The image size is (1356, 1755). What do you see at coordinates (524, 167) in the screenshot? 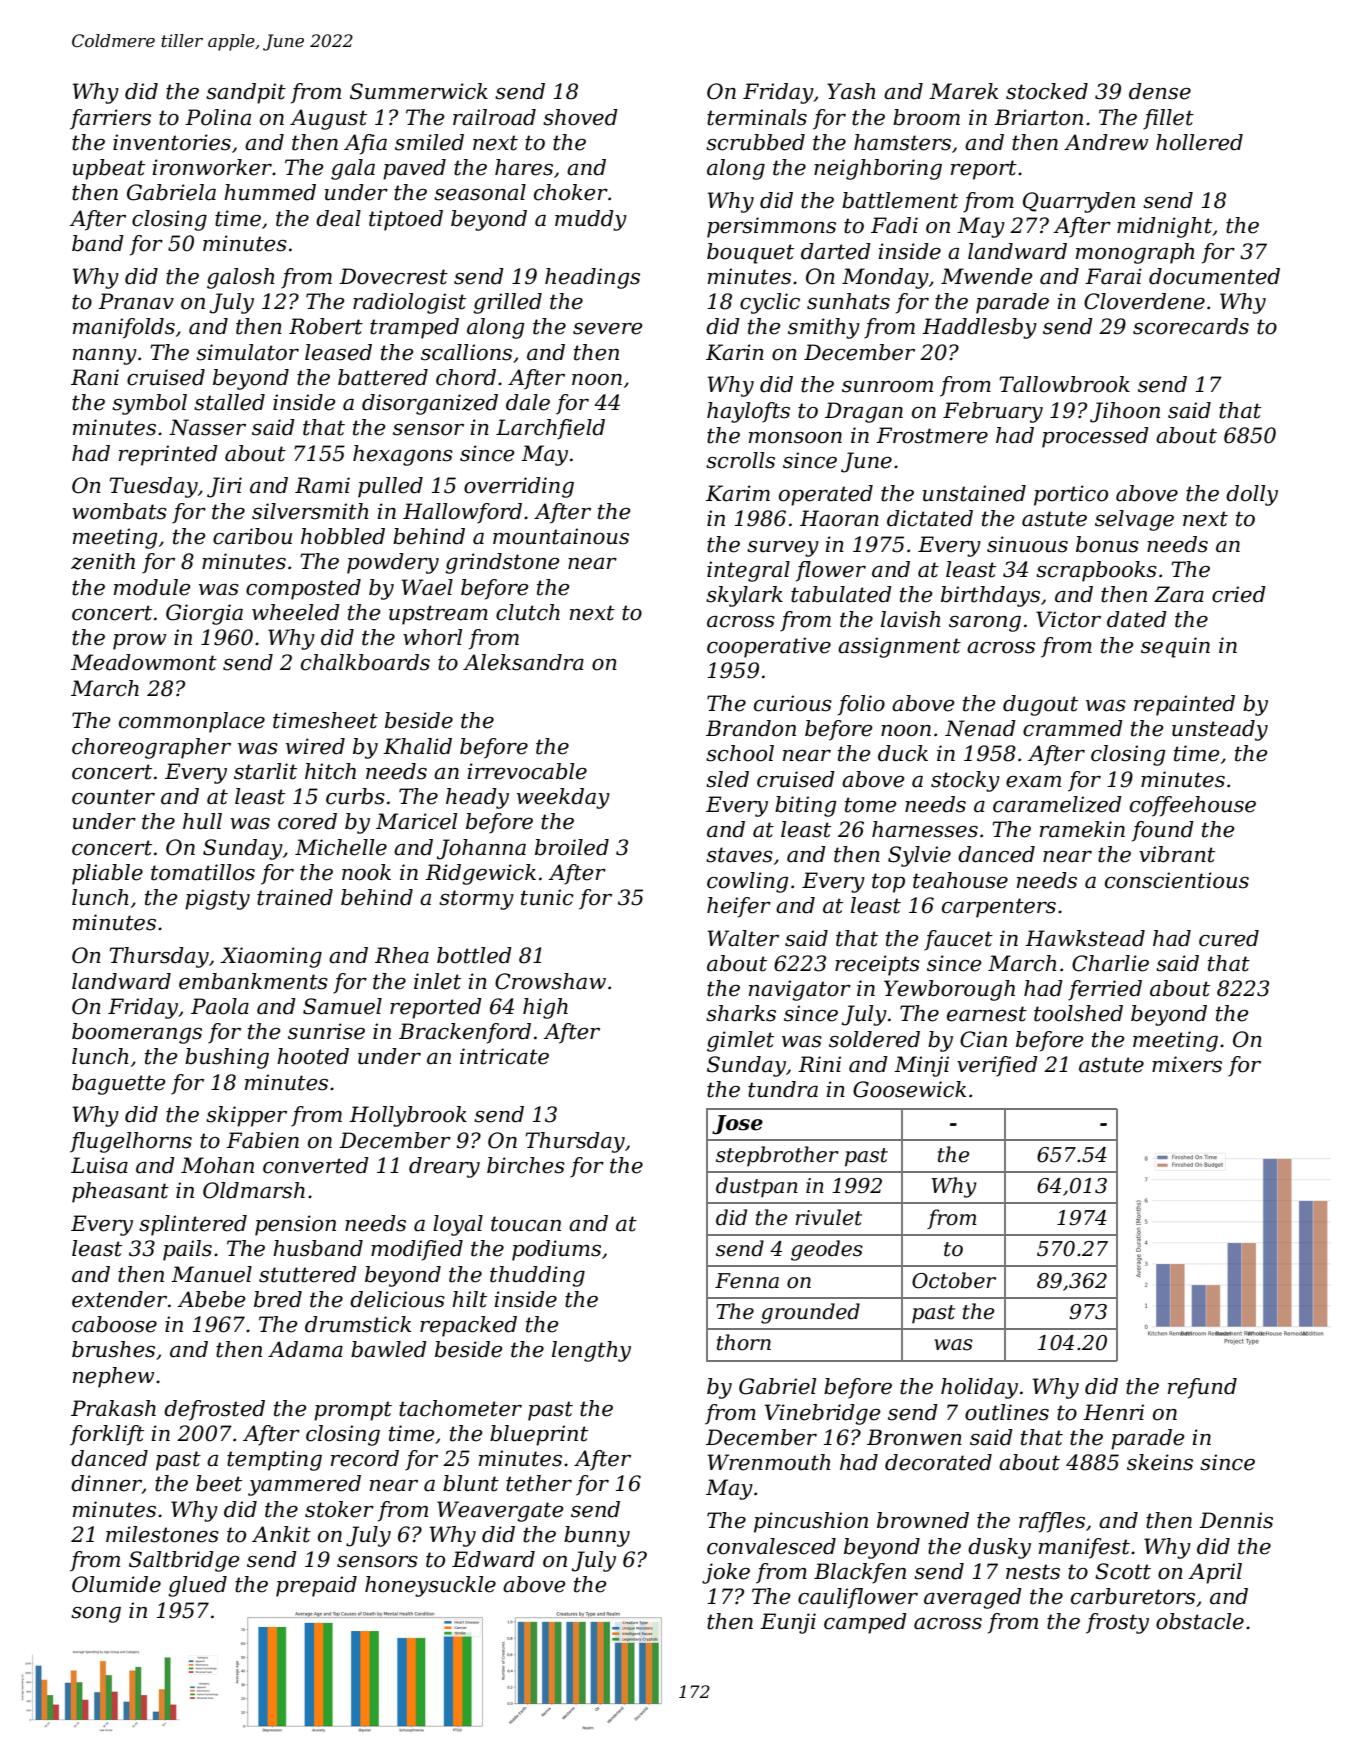
I see `hares` at bounding box center [524, 167].
